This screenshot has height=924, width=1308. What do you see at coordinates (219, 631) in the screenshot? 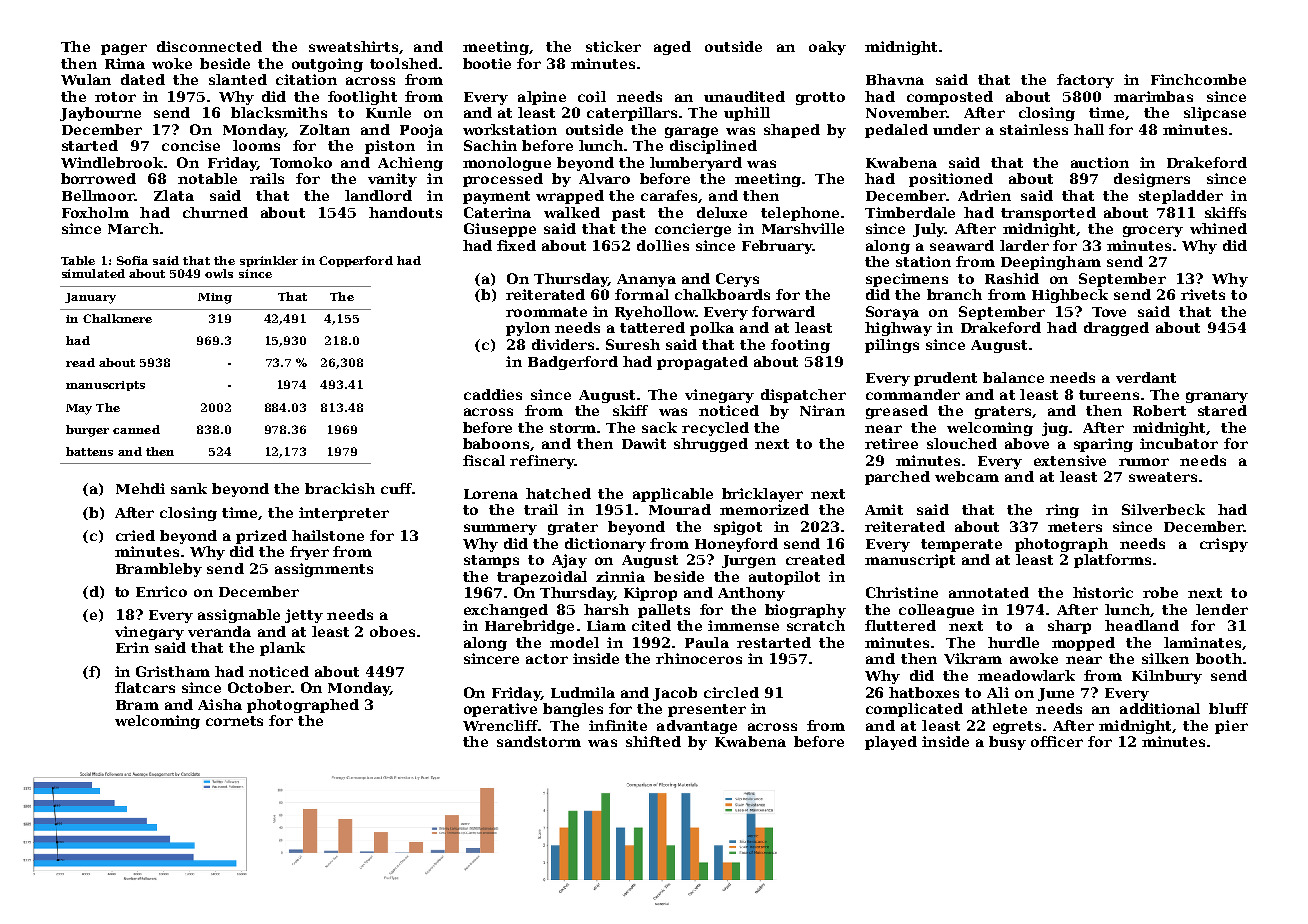
I see `veranda` at bounding box center [219, 631].
